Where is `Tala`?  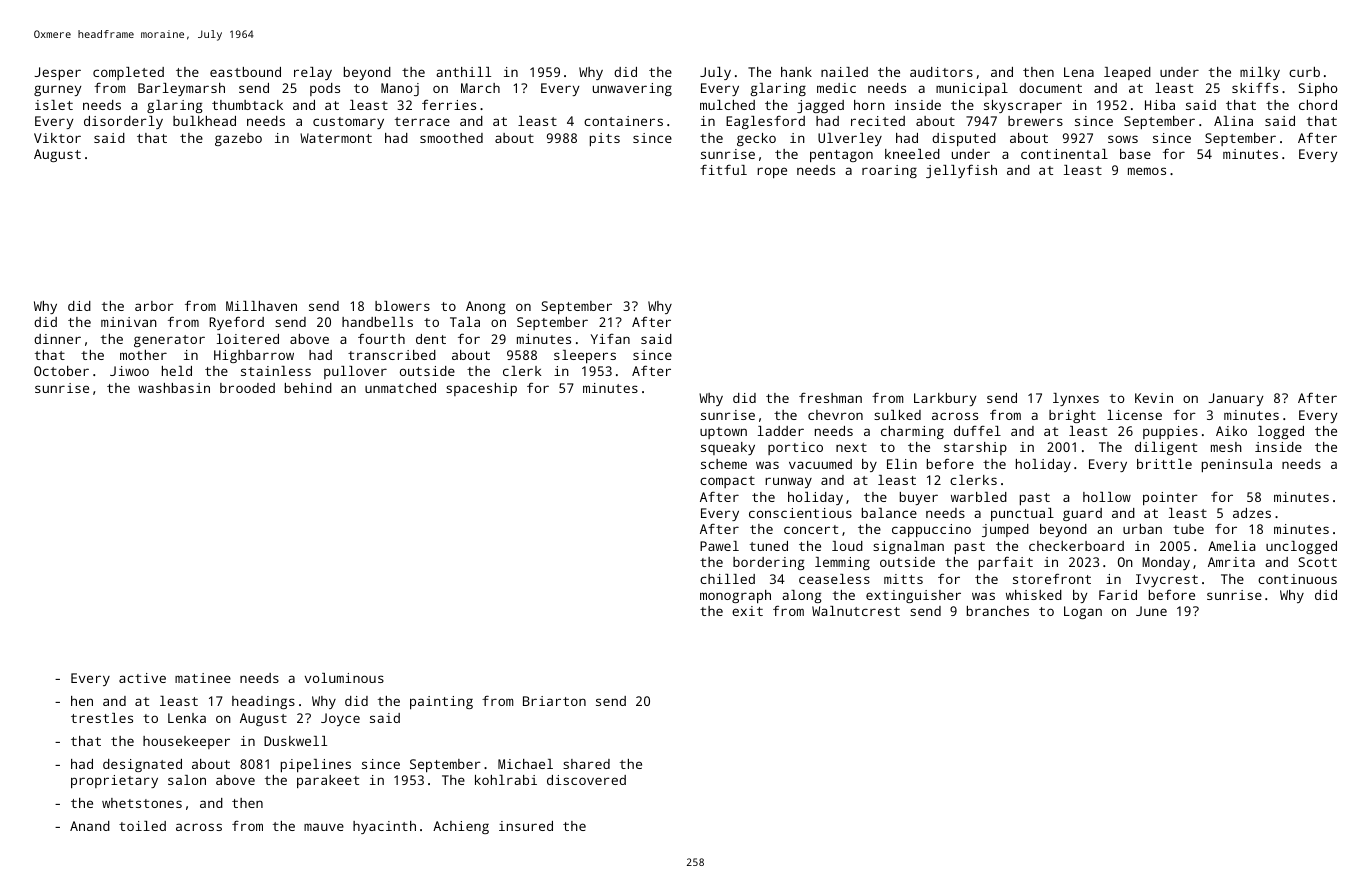 Tala is located at coordinates (465, 322).
